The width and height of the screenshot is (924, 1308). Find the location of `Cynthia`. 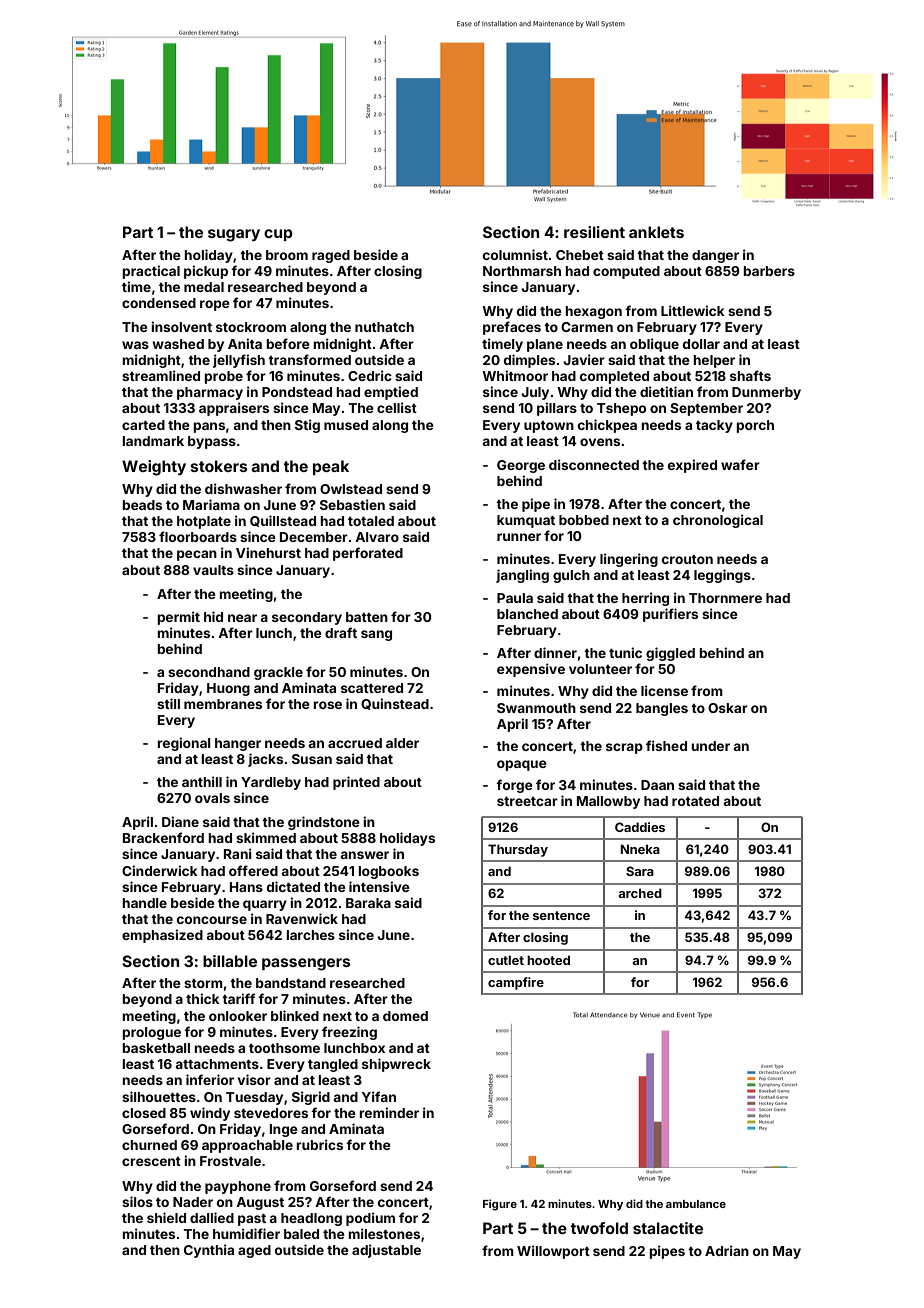

Cynthia is located at coordinates (209, 1251).
